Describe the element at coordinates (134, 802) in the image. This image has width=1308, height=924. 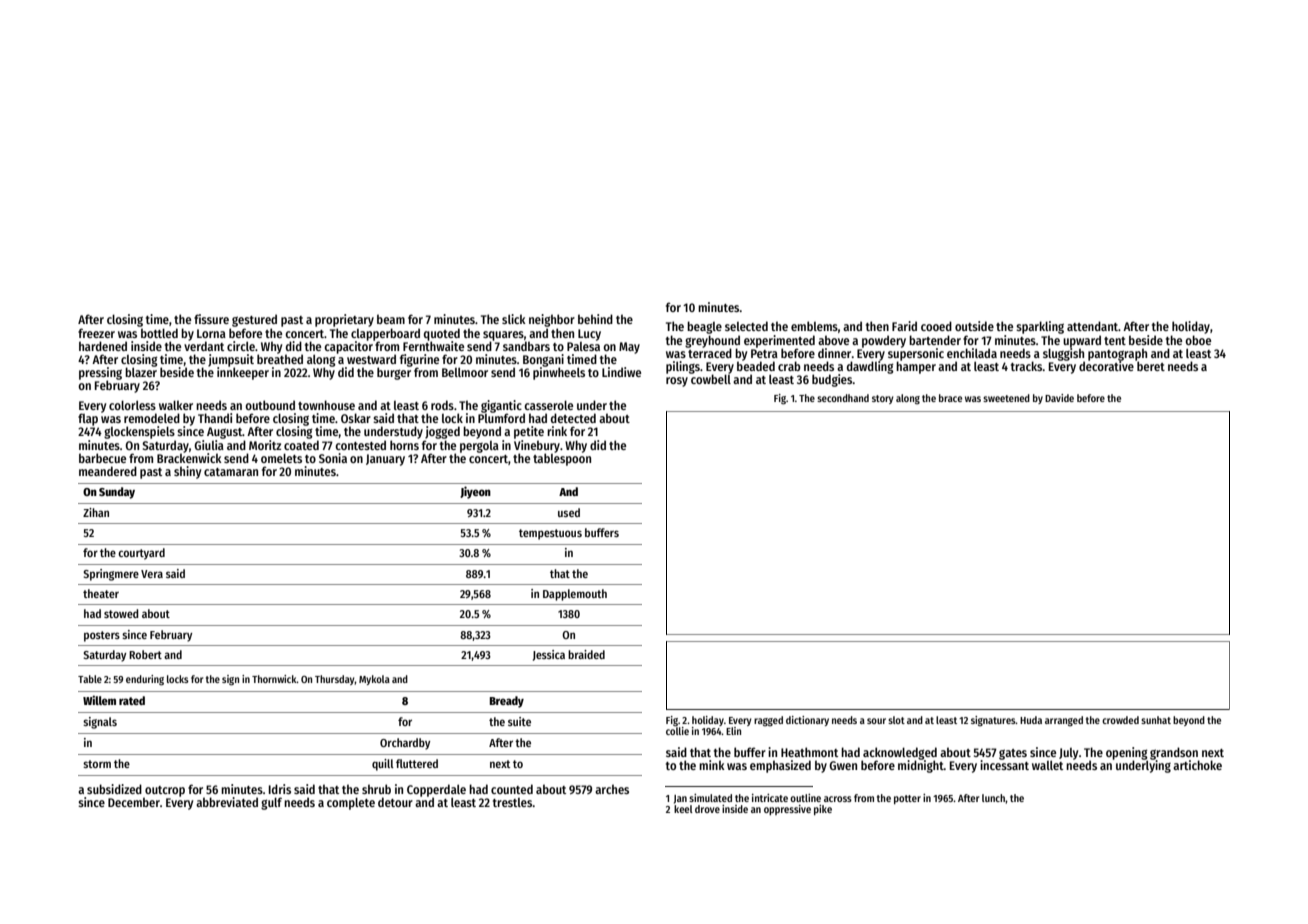
I see `December` at that location.
